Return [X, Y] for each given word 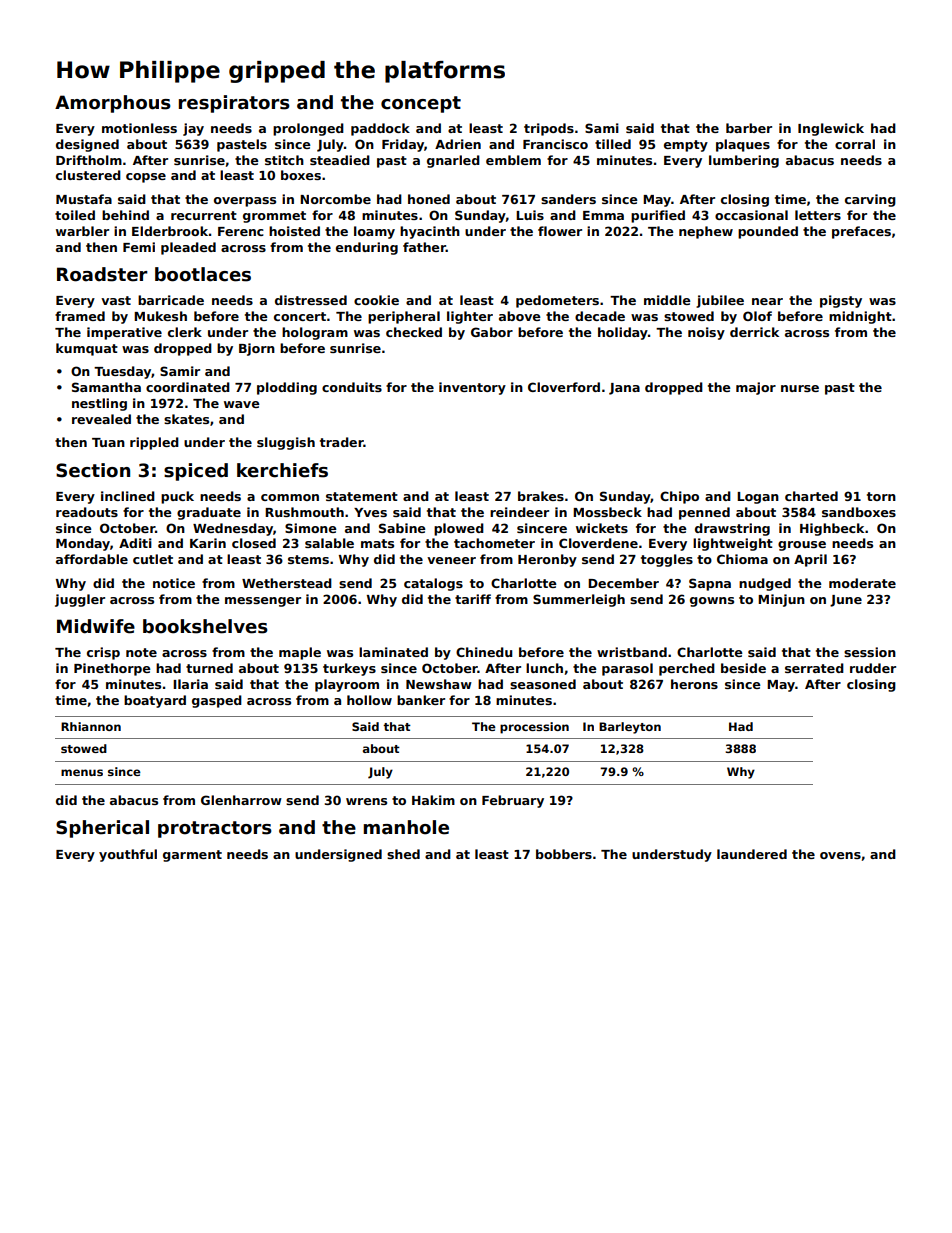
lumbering [744, 161]
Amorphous [113, 104]
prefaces [861, 232]
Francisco [555, 144]
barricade [171, 300]
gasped [217, 701]
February [513, 801]
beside [743, 668]
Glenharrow [241, 800]
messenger [263, 602]
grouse [802, 546]
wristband [632, 652]
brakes [541, 496]
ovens [840, 855]
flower [560, 231]
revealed [101, 419]
